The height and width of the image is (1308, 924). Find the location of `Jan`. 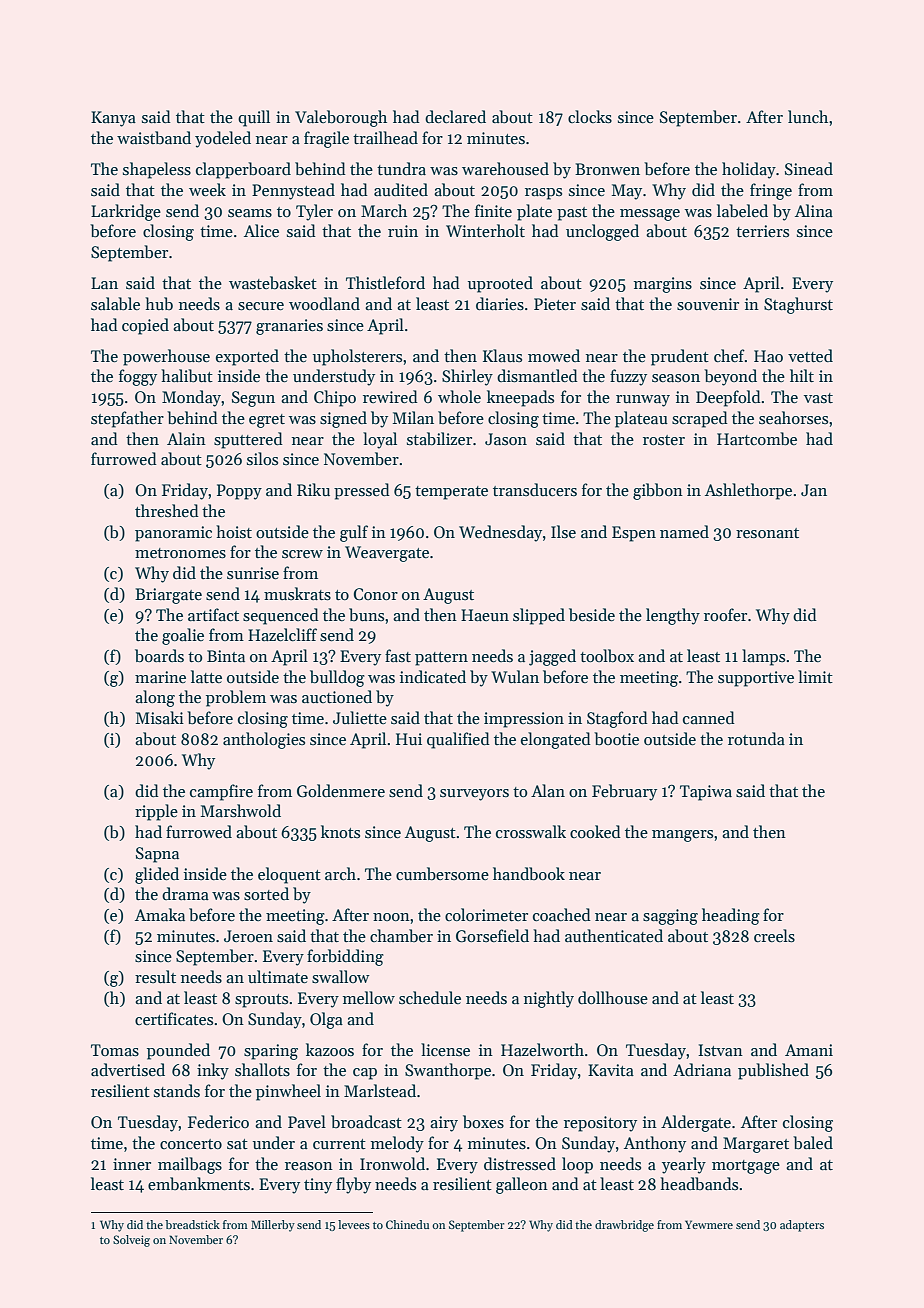

Jan is located at coordinates (814, 490).
